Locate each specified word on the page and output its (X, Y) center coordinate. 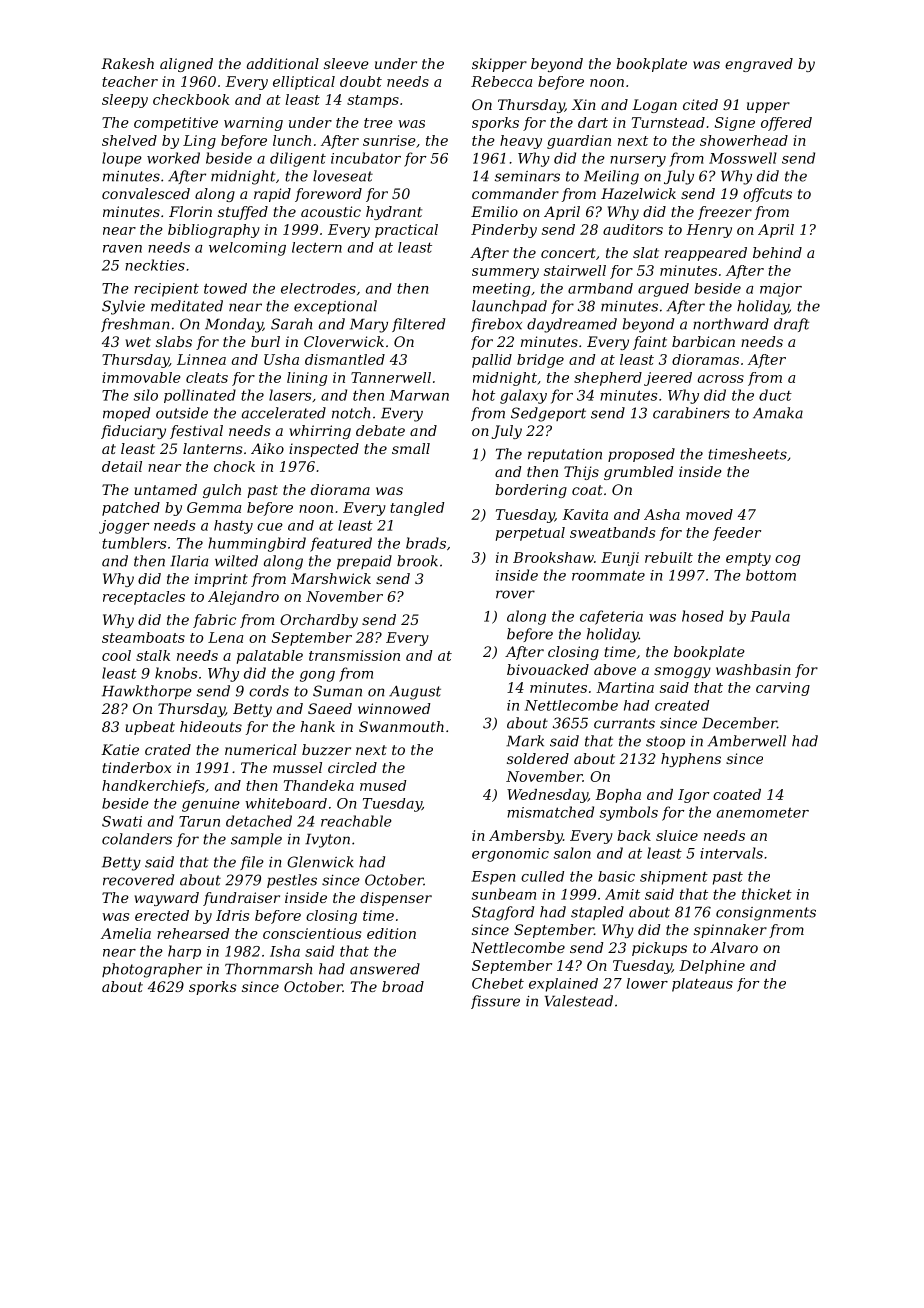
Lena (225, 637)
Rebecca (501, 81)
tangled (417, 509)
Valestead (579, 1001)
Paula (770, 616)
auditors (633, 229)
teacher (130, 81)
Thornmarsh (268, 969)
